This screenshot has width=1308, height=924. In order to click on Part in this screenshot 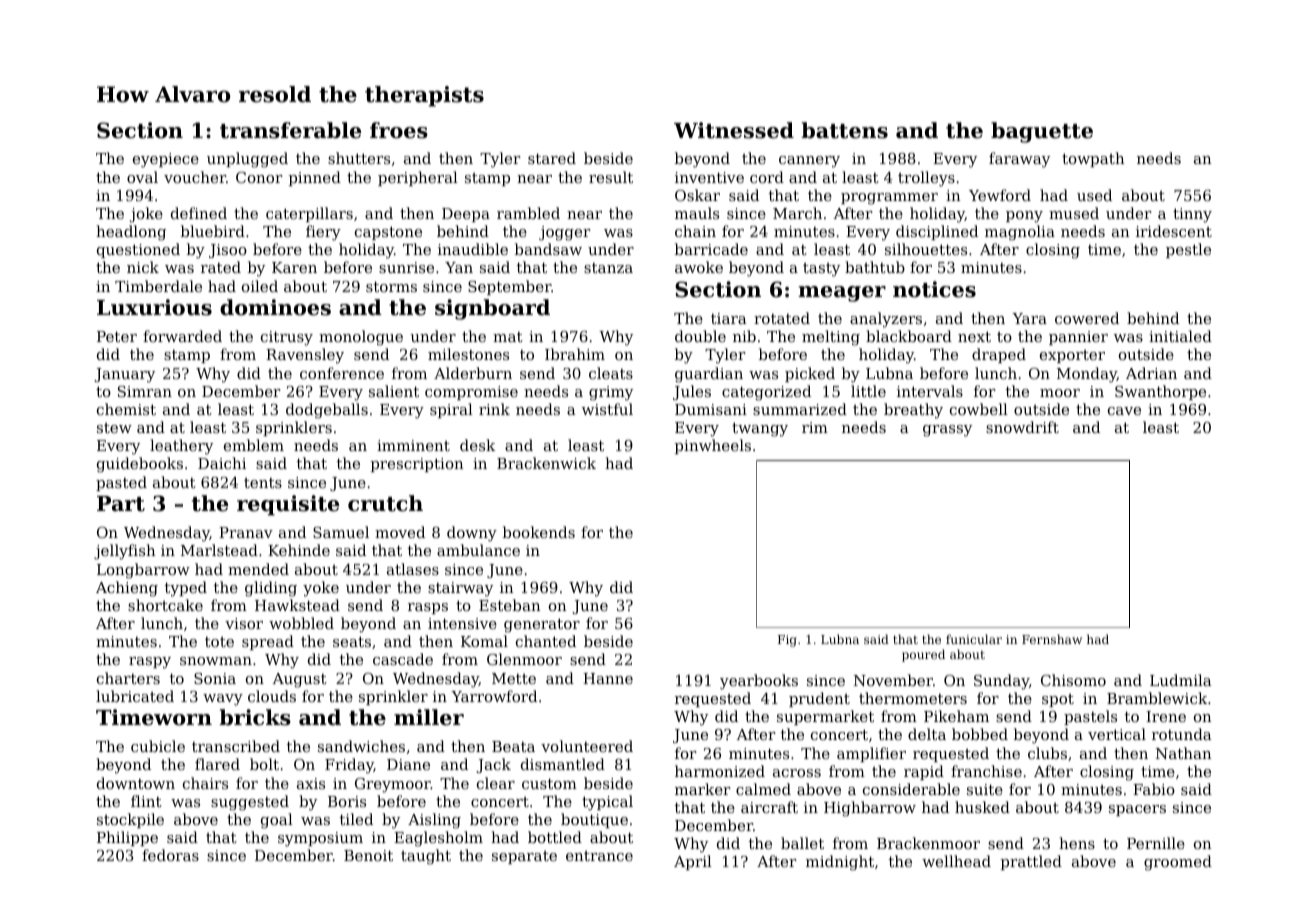, I will do `click(121, 504)`.
